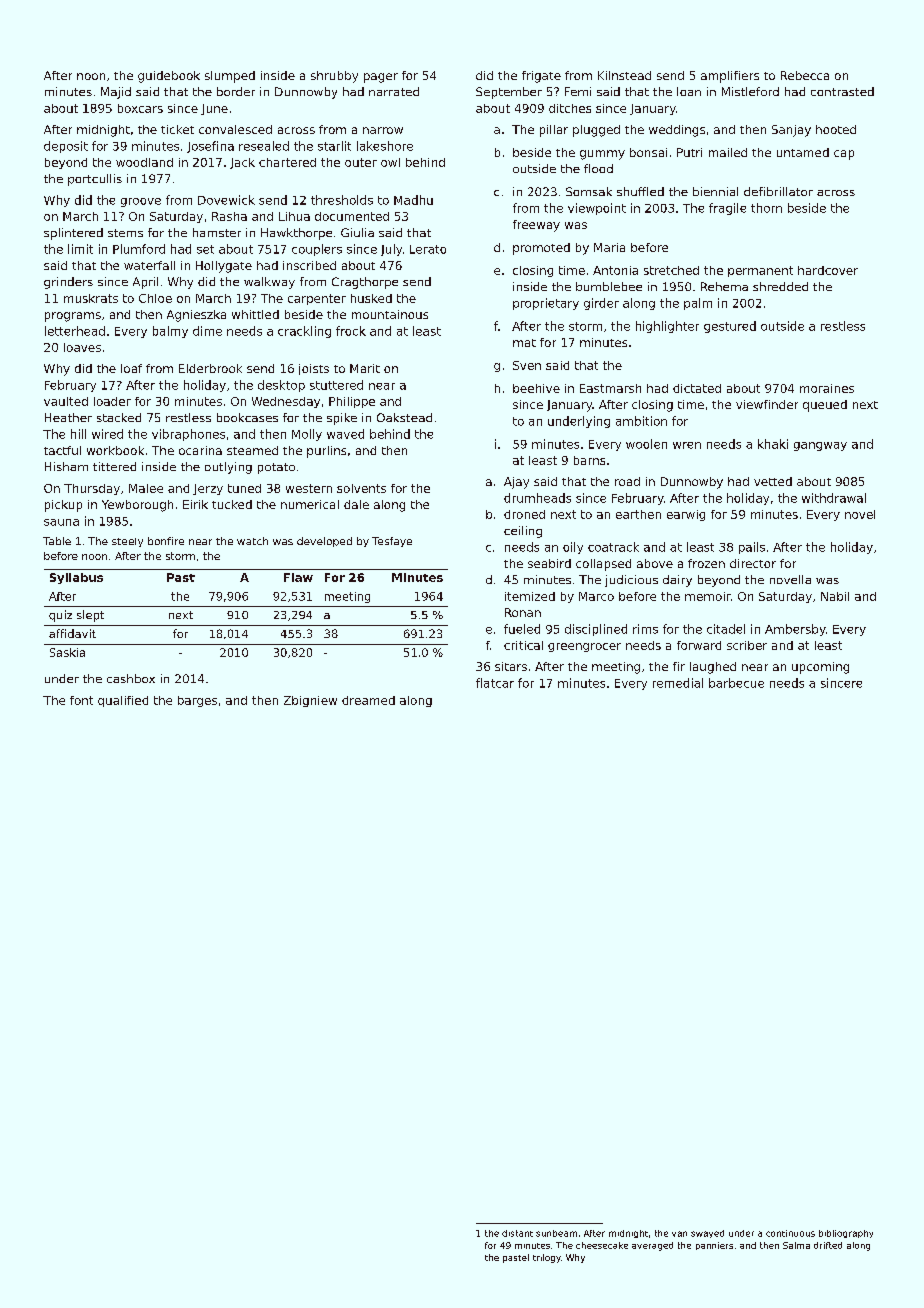 The height and width of the page is (1308, 924). Describe the element at coordinates (820, 668) in the page. I see `upcoming` at that location.
